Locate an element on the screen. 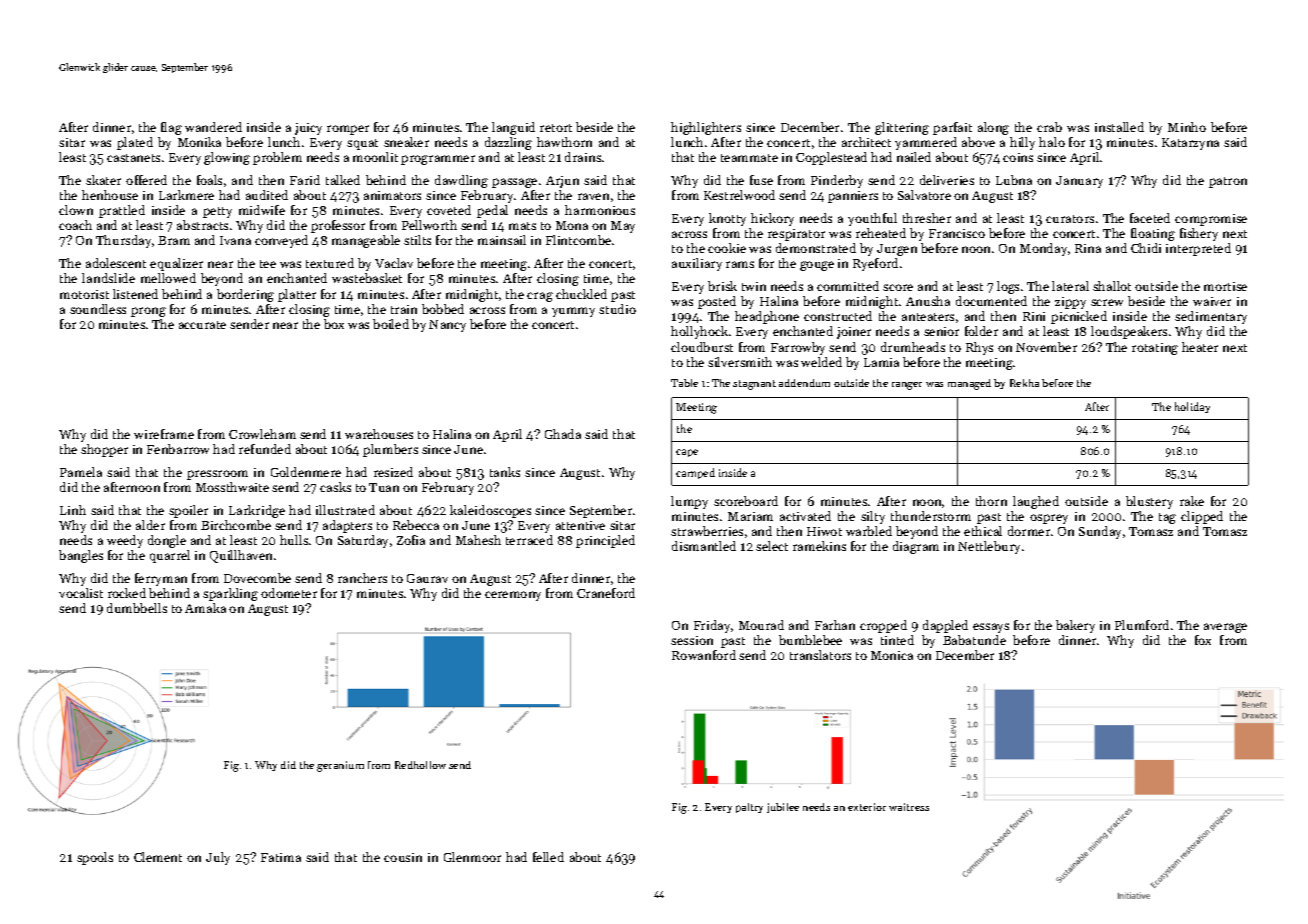 The width and height of the screenshot is (1308, 924). laughed is located at coordinates (1036, 502).
